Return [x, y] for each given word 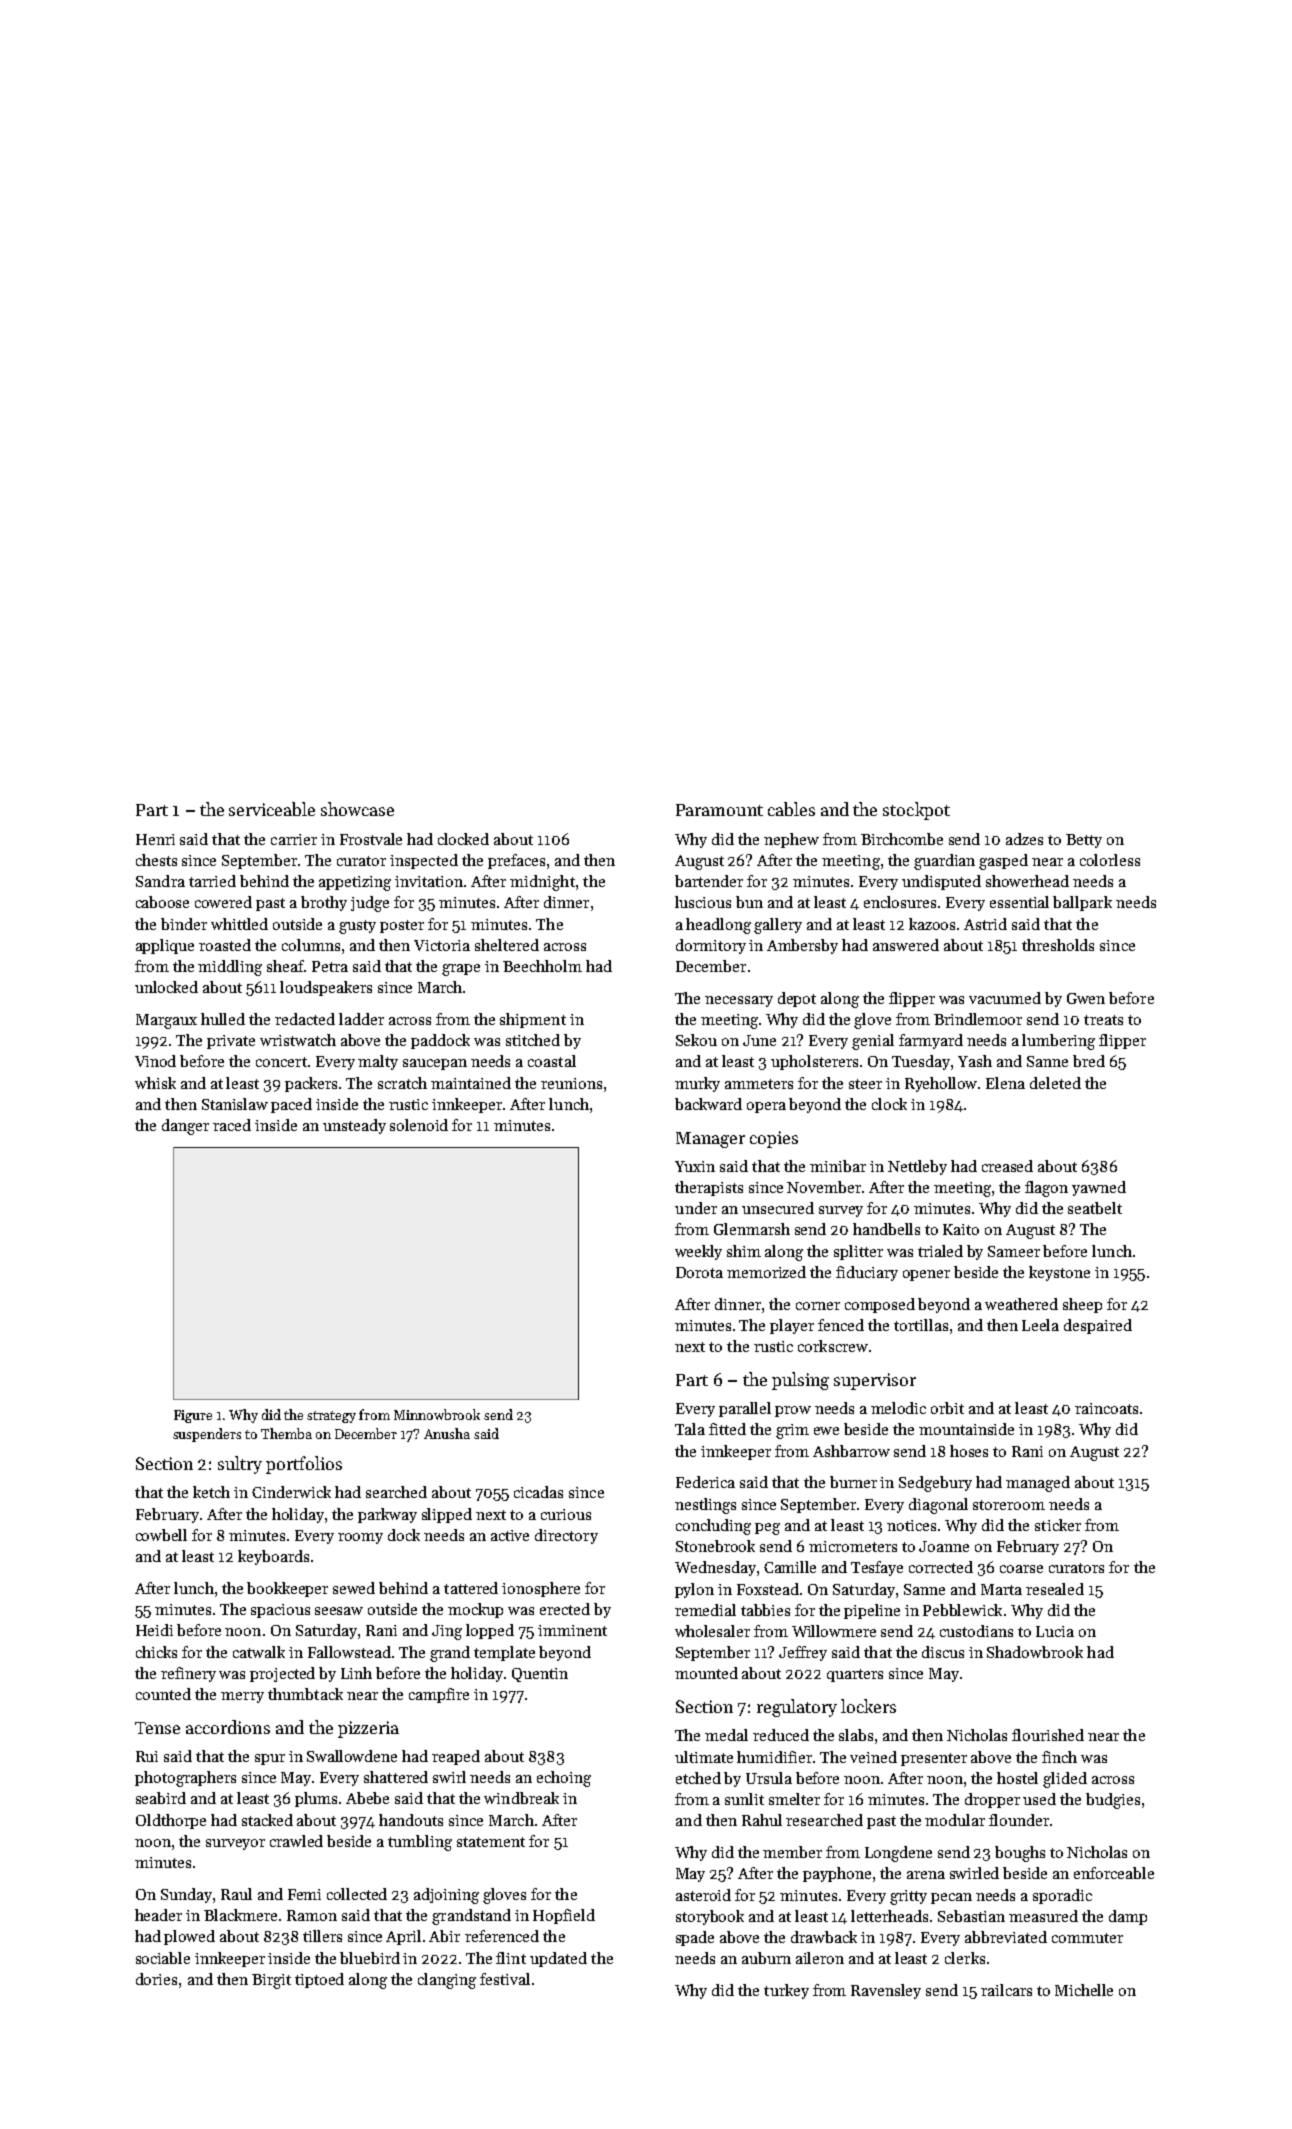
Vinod [155, 1061]
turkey [786, 1991]
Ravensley [886, 1991]
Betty [1084, 841]
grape [461, 970]
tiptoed [319, 1980]
